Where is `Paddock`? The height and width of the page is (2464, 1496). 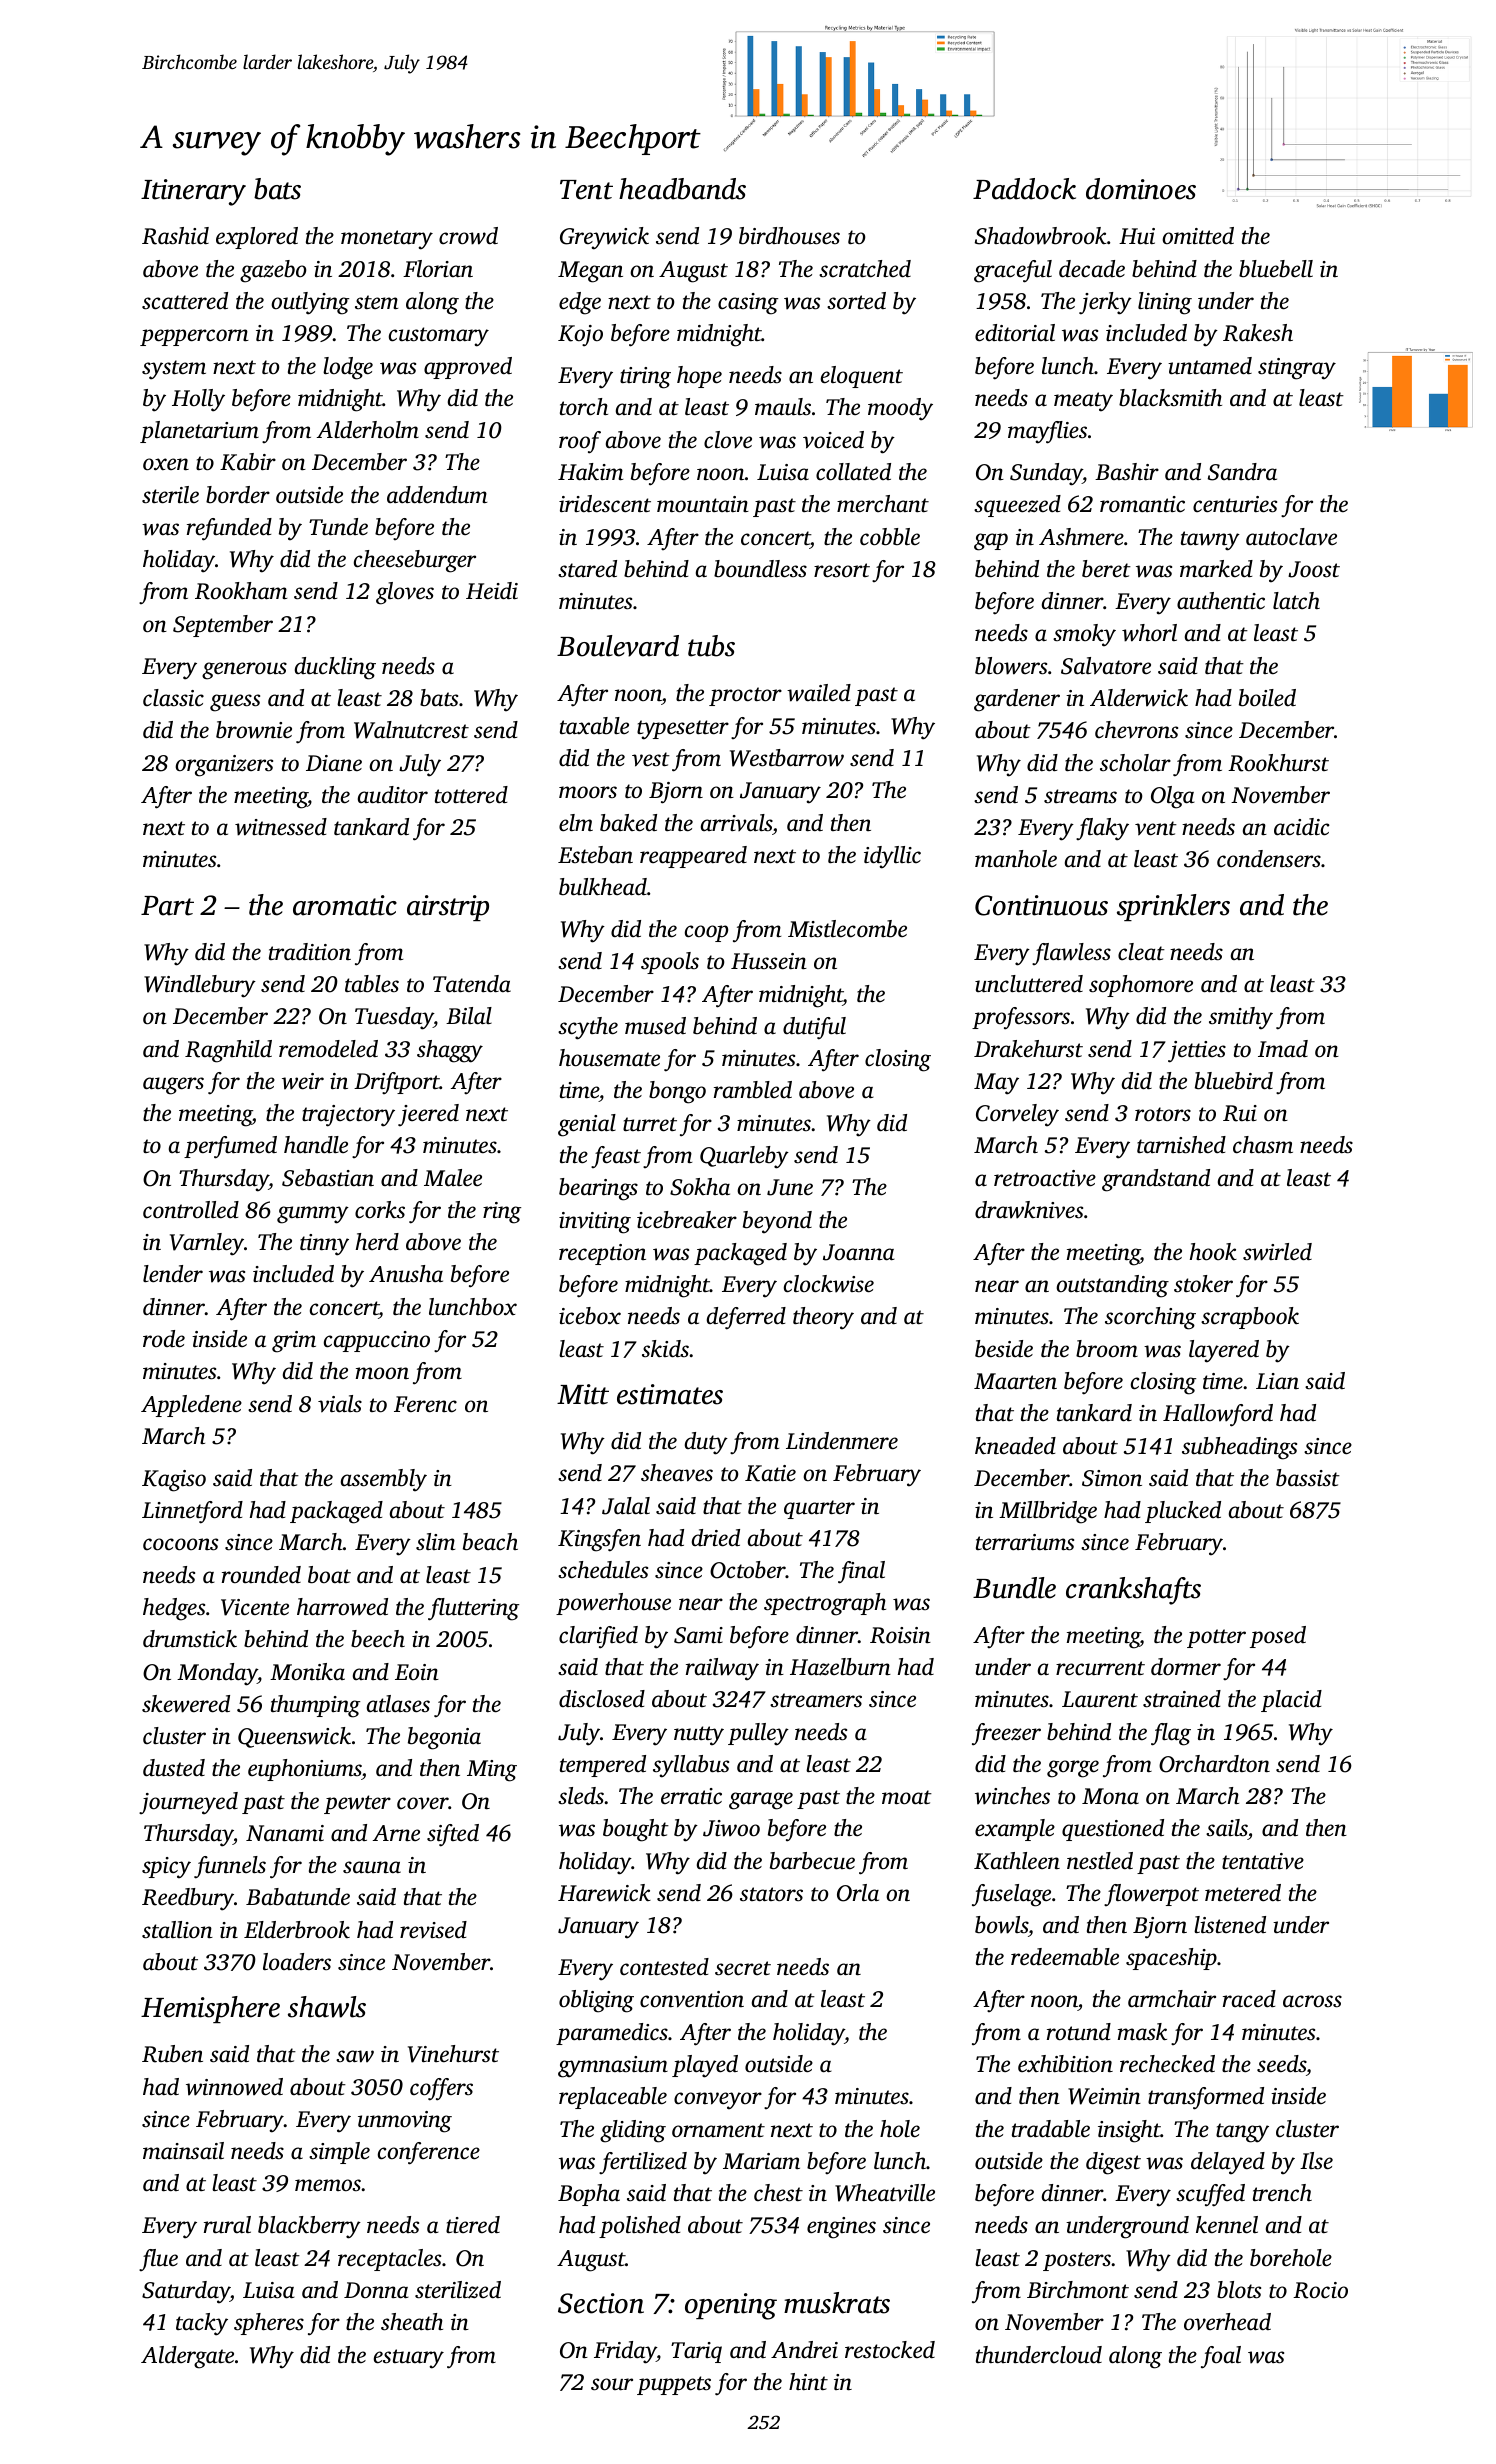
Paddock is located at coordinates (1024, 189).
